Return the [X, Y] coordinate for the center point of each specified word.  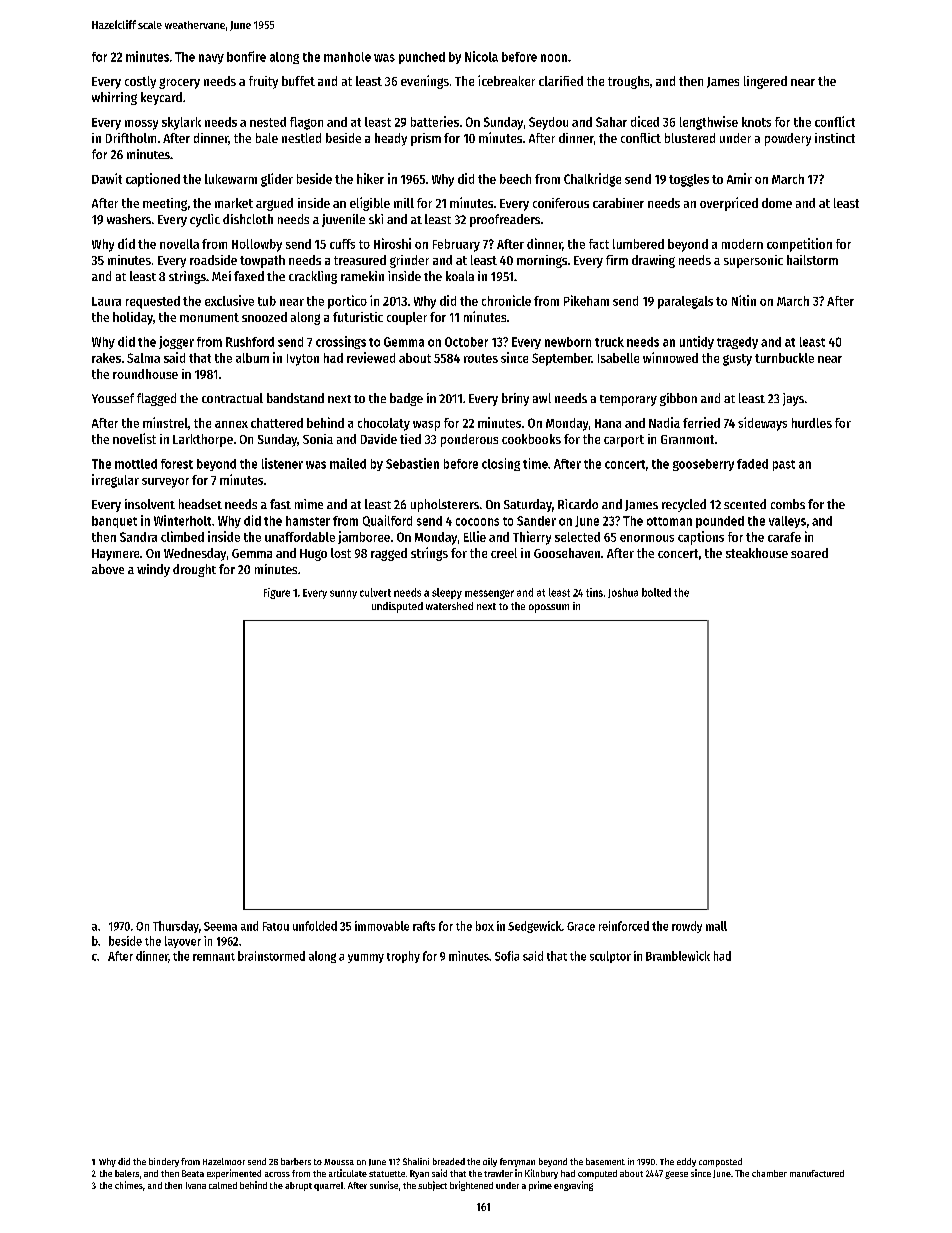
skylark [181, 123]
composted [720, 1162]
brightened [471, 1186]
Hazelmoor [224, 1161]
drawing [653, 261]
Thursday [176, 927]
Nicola [481, 56]
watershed [449, 606]
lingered [765, 82]
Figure [277, 593]
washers [129, 219]
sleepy [447, 593]
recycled [684, 505]
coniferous [561, 203]
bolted [656, 592]
